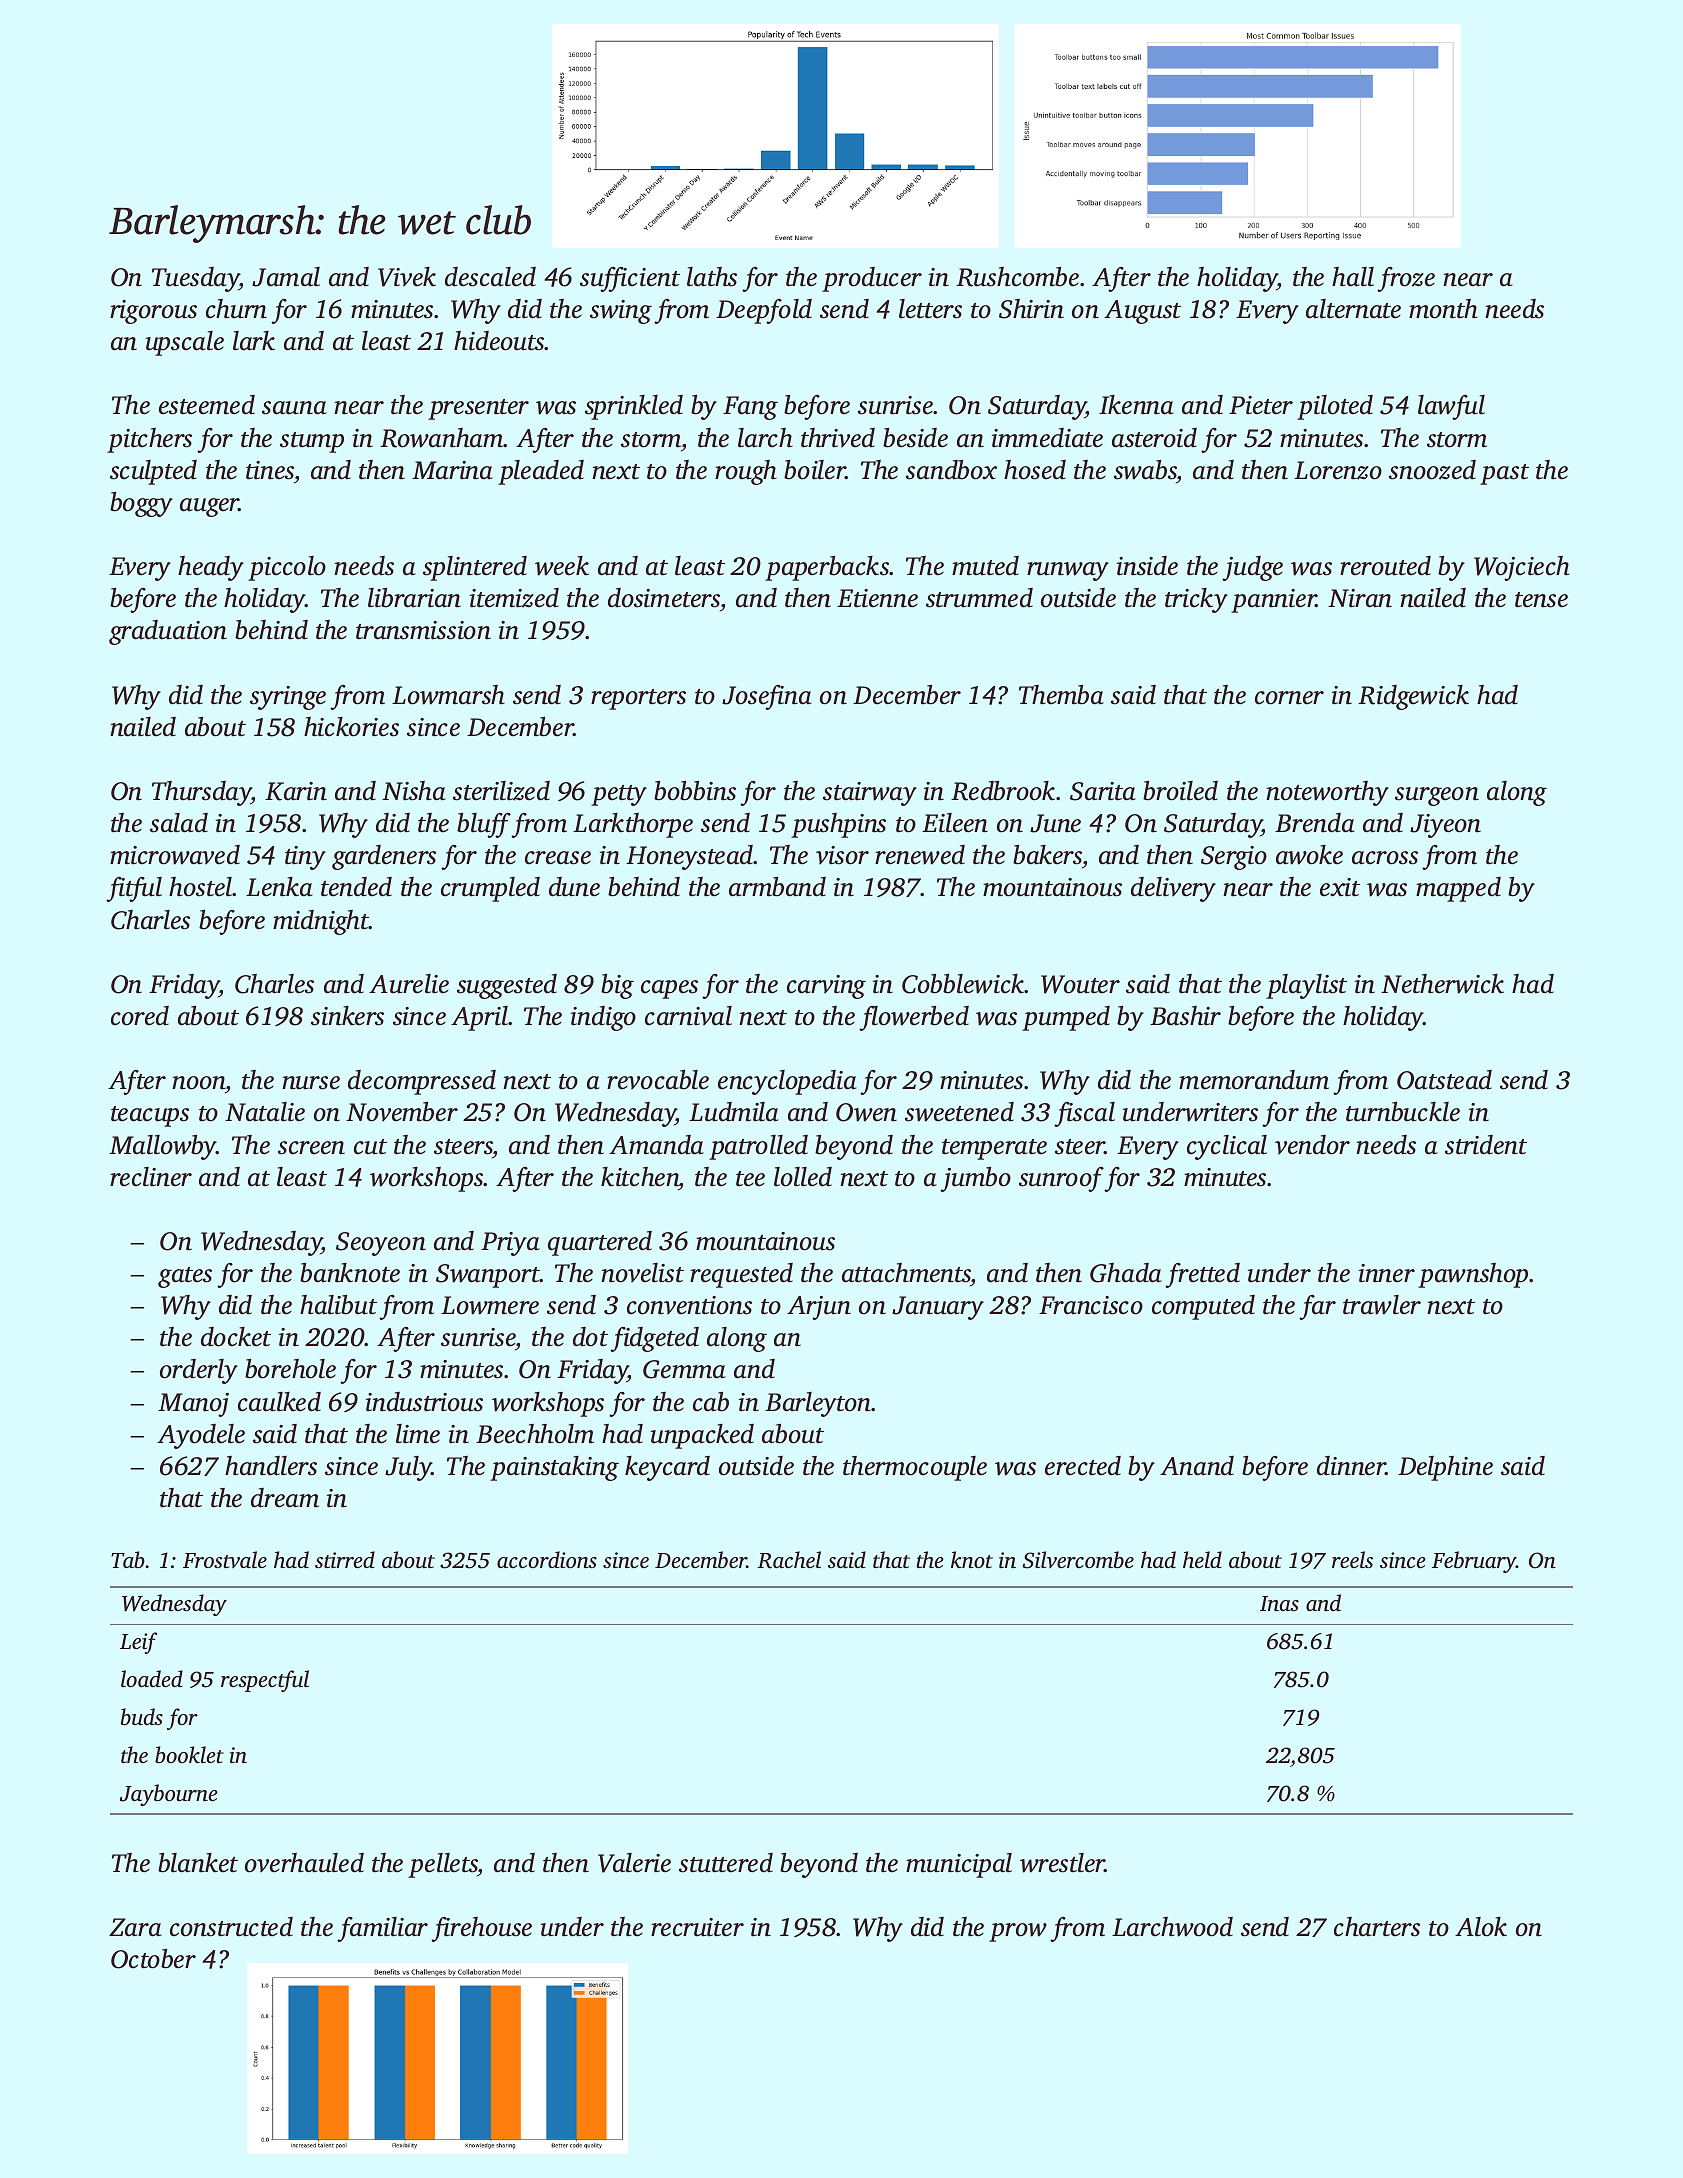 The image size is (1683, 2178). I want to click on churn, so click(236, 309).
